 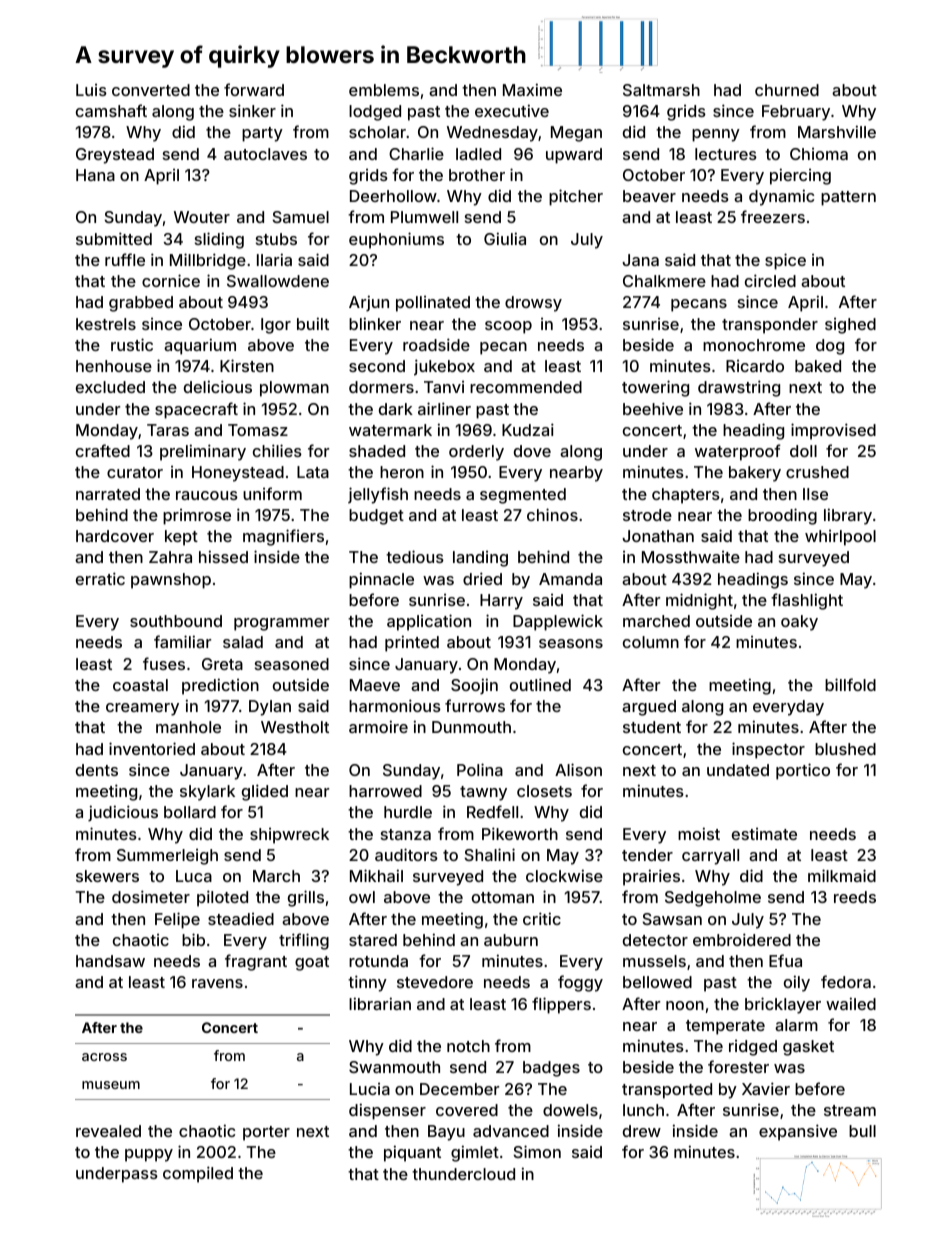 I want to click on upward, so click(x=574, y=156).
